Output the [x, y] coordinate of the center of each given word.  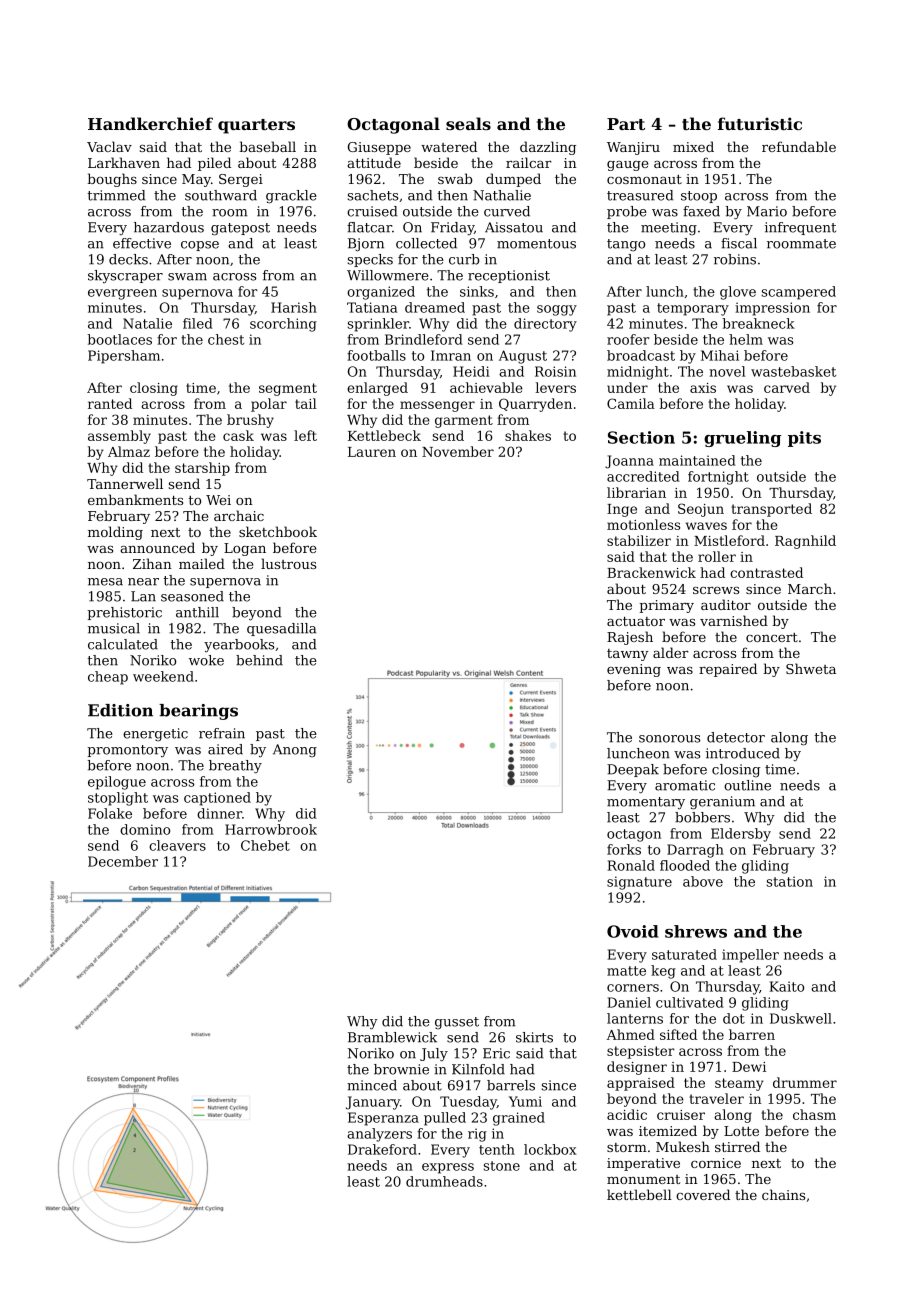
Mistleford [729, 540]
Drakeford [382, 1149]
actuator [636, 621]
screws [716, 590]
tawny [628, 655]
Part [626, 124]
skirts [534, 1037]
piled [214, 164]
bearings [198, 712]
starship [202, 469]
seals [468, 123]
